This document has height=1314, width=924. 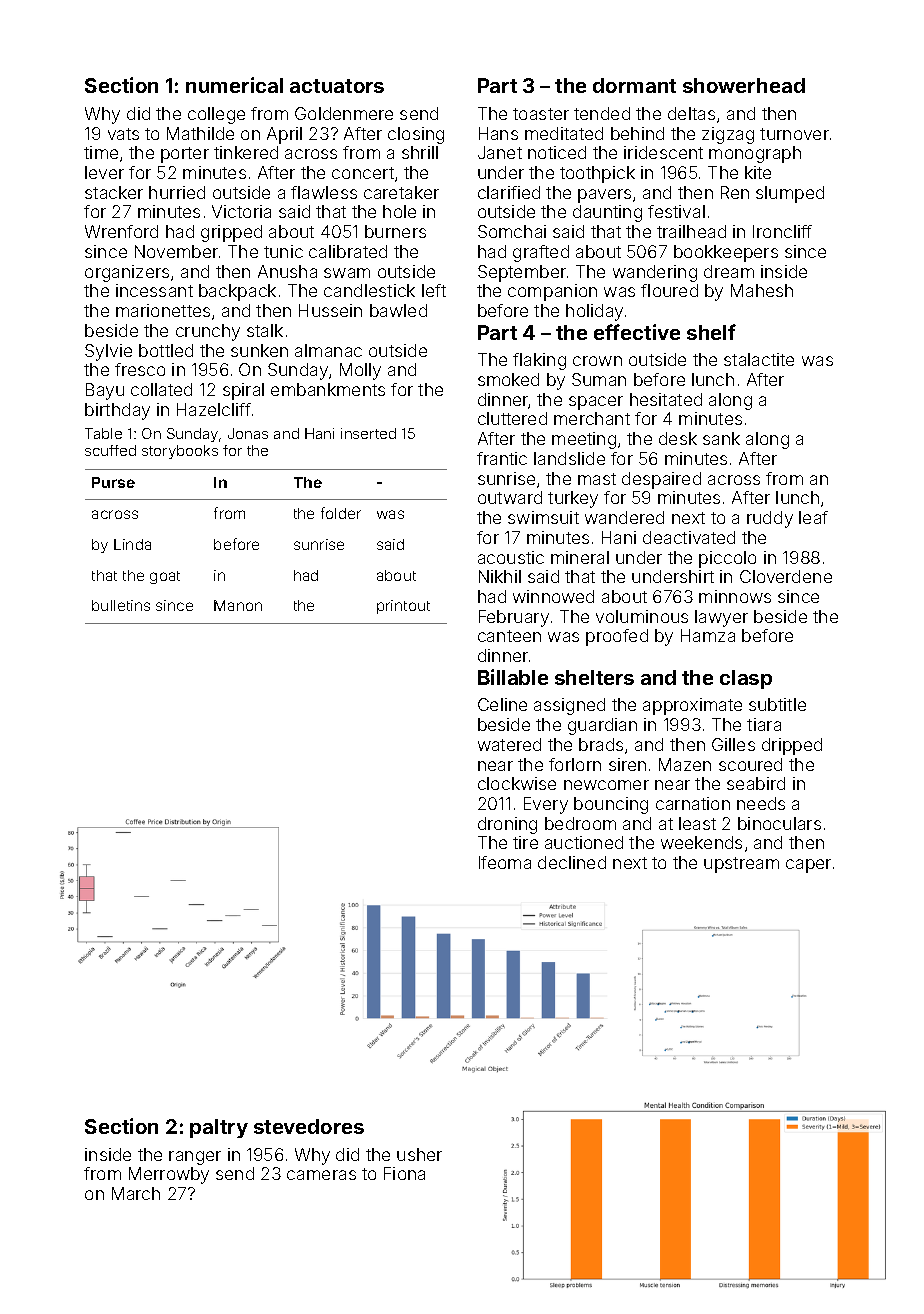 What do you see at coordinates (169, 1175) in the document?
I see `Merrowby` at bounding box center [169, 1175].
